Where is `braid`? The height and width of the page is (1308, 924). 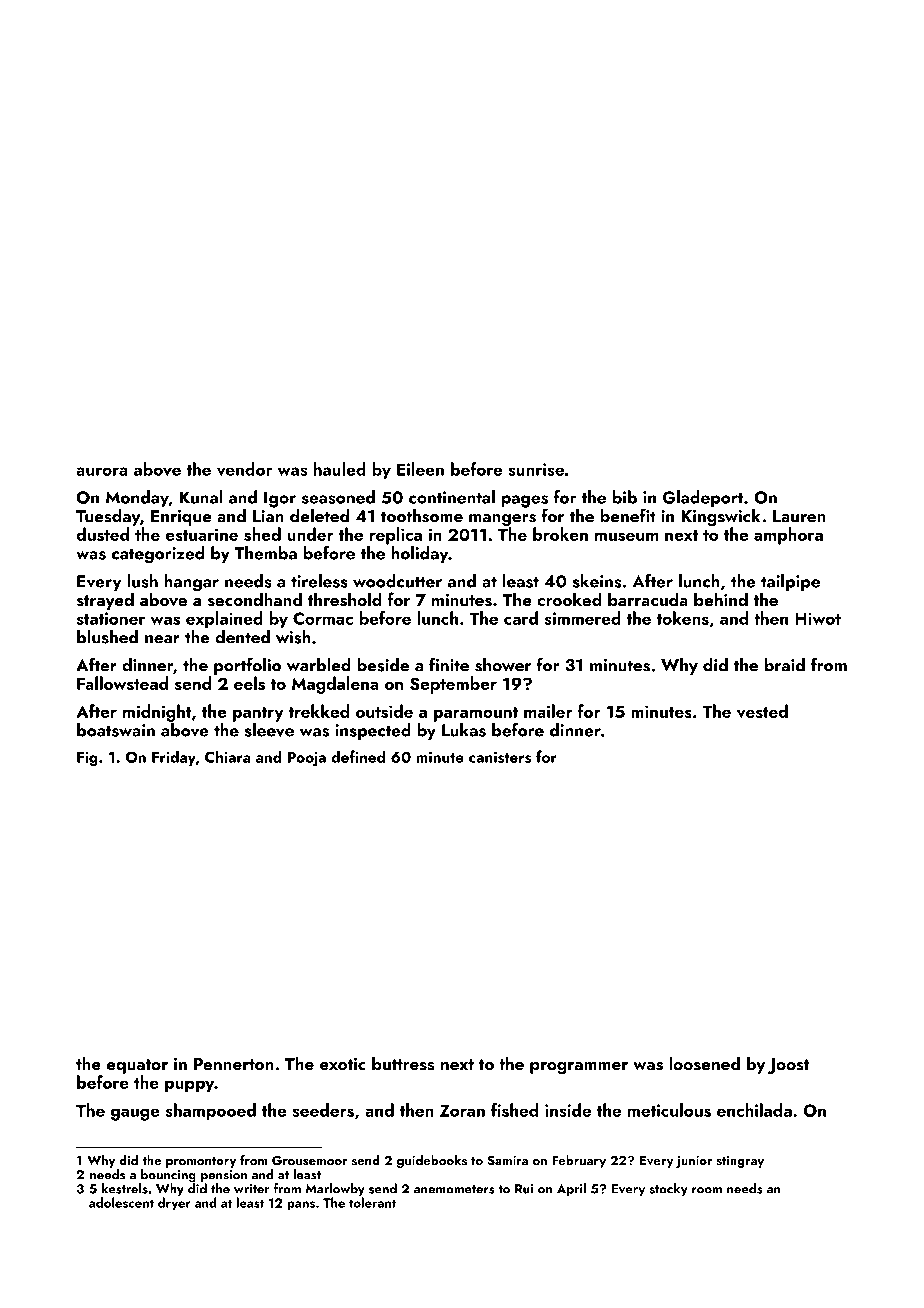
braid is located at coordinates (785, 665).
